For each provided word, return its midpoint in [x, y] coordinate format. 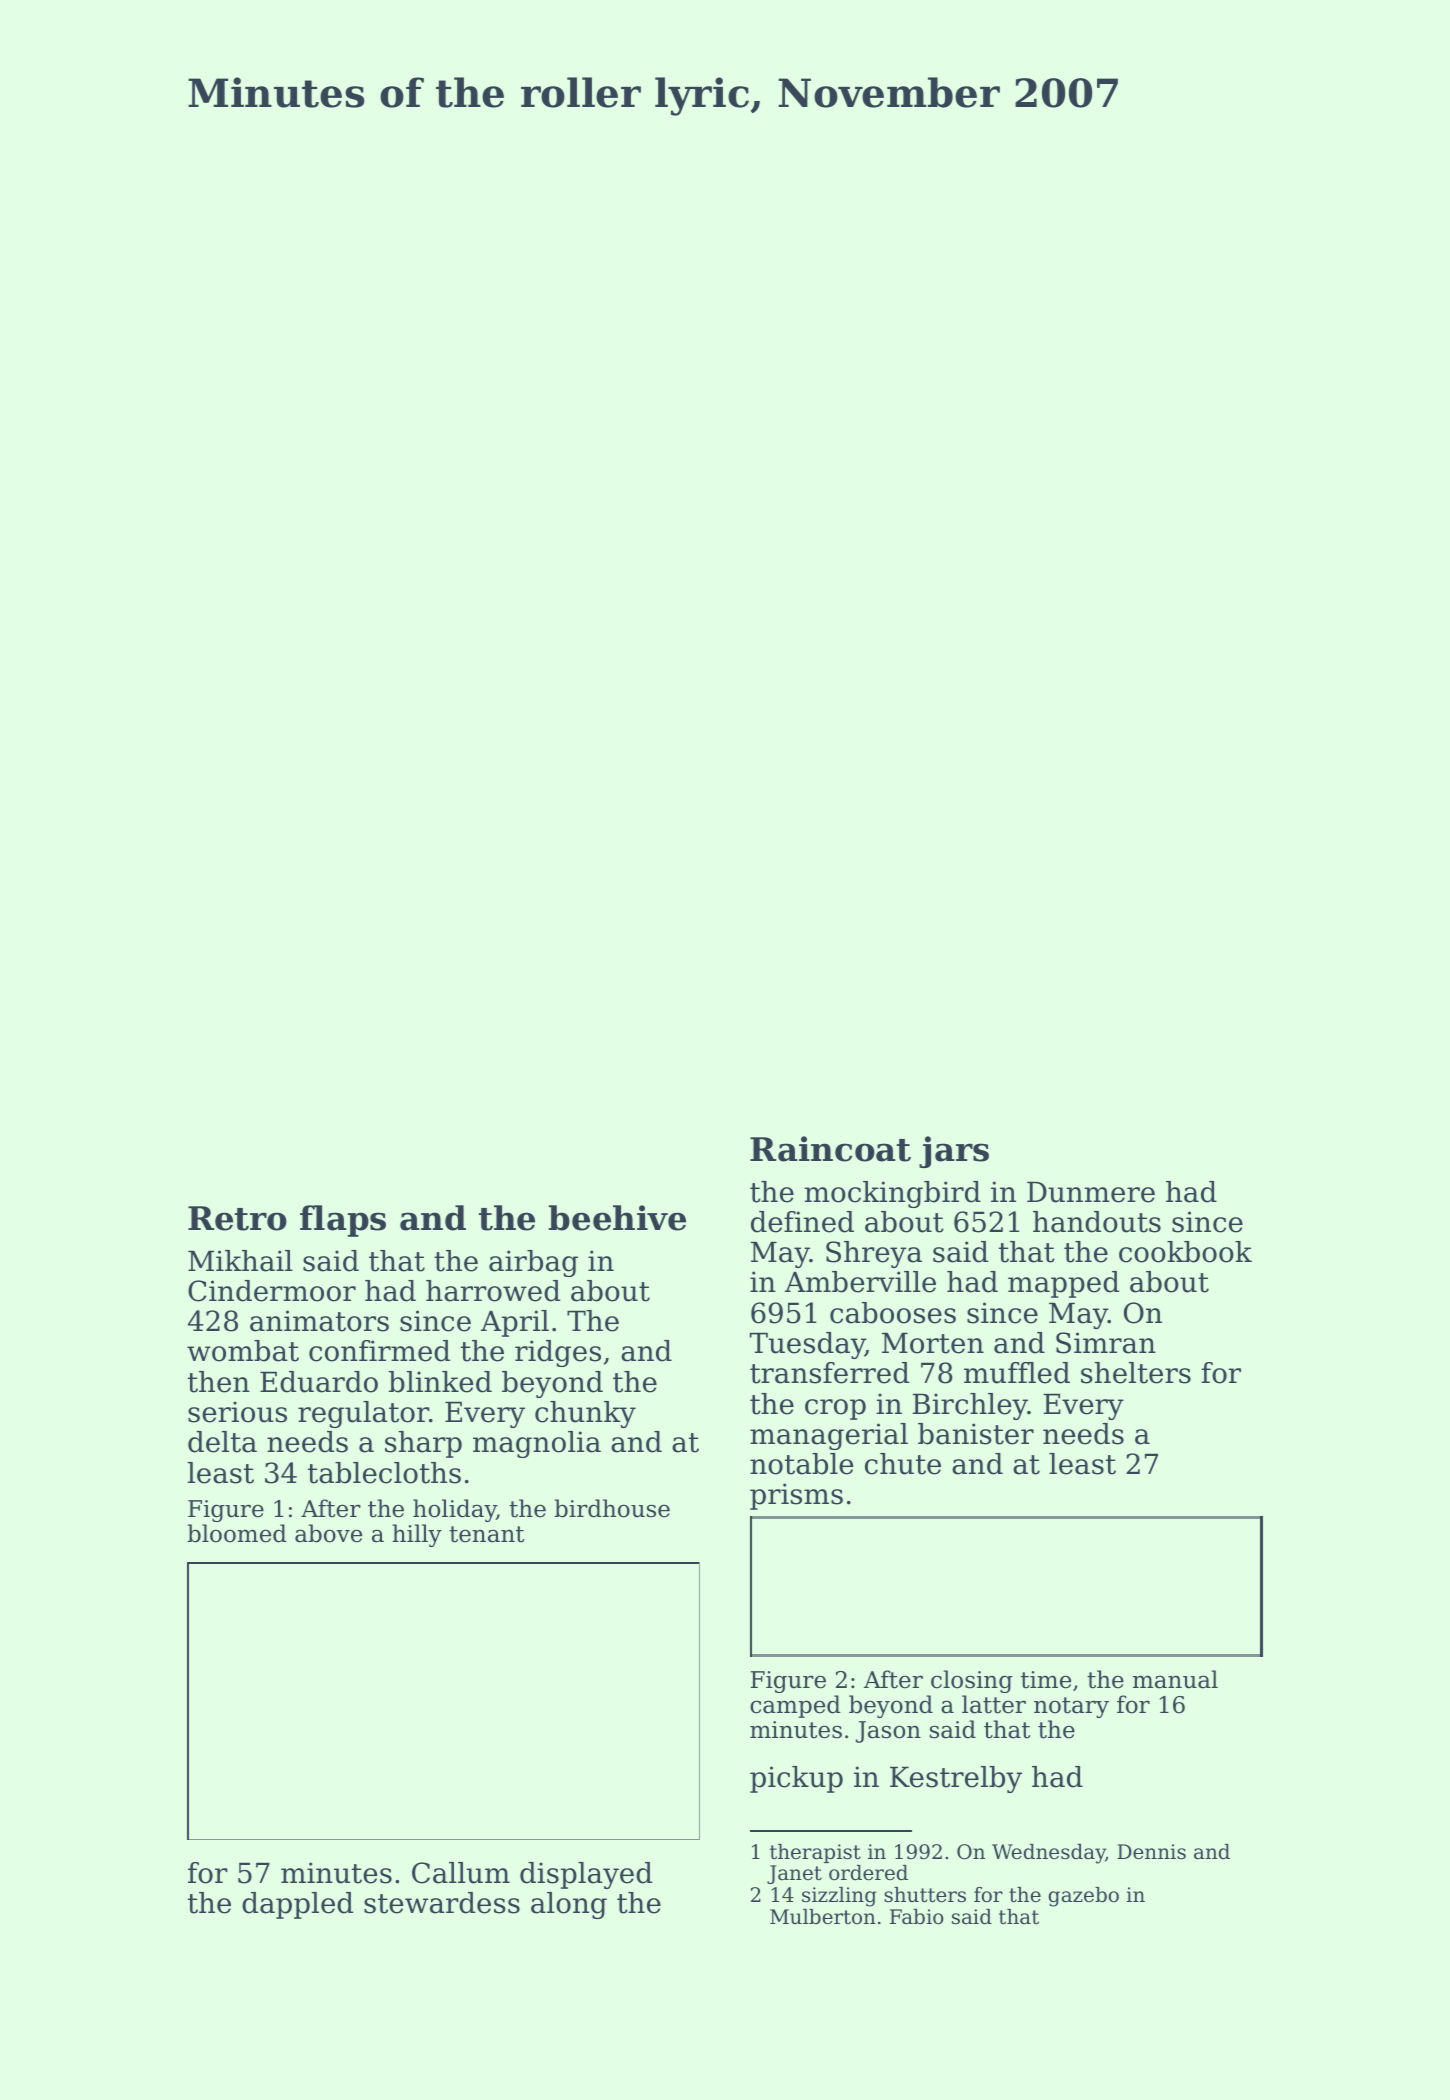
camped [795, 1706]
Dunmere [1091, 1192]
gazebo [1084, 1897]
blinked [440, 1382]
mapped [1063, 1284]
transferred [829, 1373]
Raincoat [830, 1149]
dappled [297, 1905]
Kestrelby [956, 1779]
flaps [343, 1221]
